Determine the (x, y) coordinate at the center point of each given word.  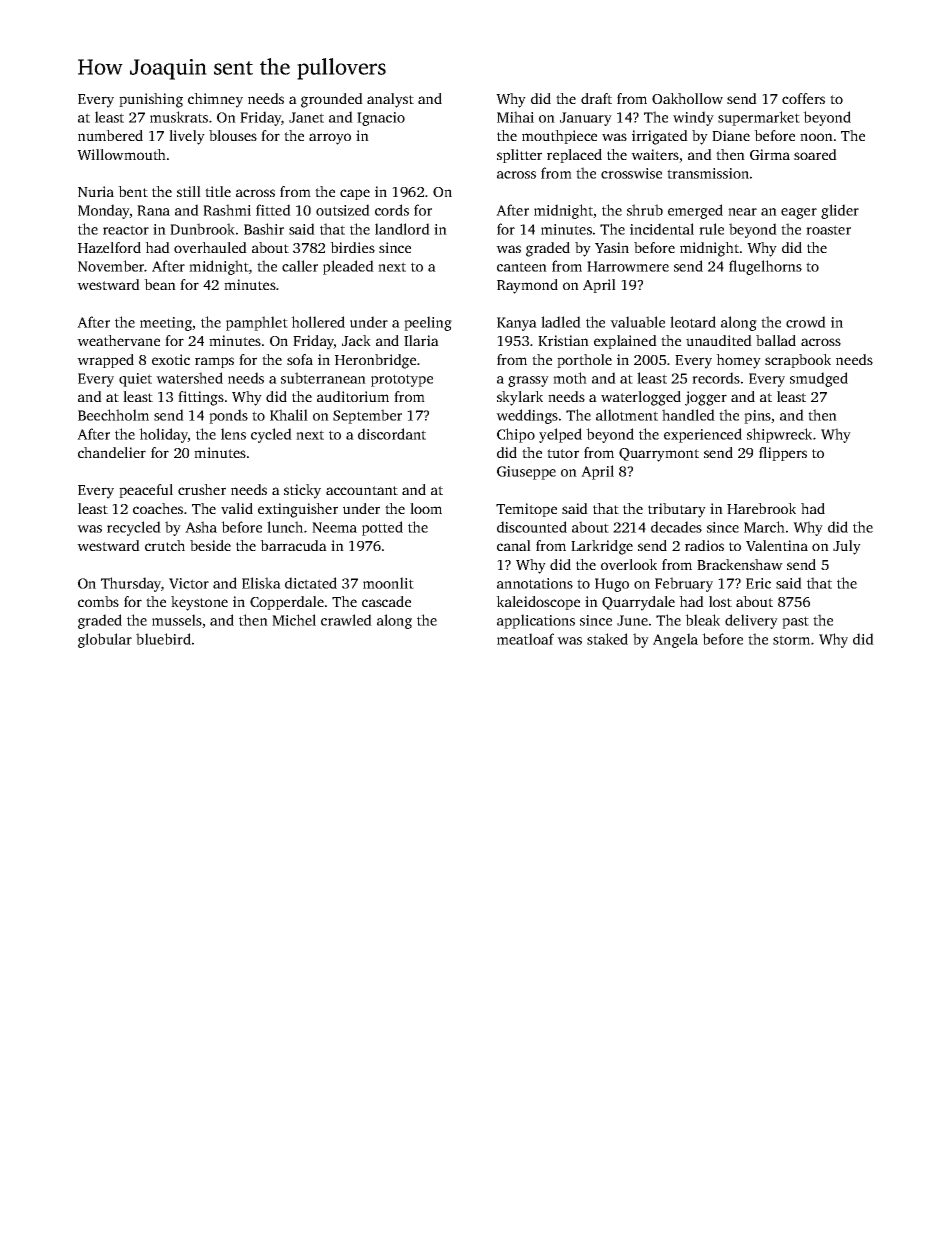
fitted (273, 210)
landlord (402, 229)
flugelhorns (765, 267)
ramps (214, 362)
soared (815, 154)
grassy (528, 381)
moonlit (388, 583)
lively (187, 137)
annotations (535, 583)
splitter (519, 156)
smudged (819, 379)
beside (210, 545)
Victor (189, 583)
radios (704, 545)
